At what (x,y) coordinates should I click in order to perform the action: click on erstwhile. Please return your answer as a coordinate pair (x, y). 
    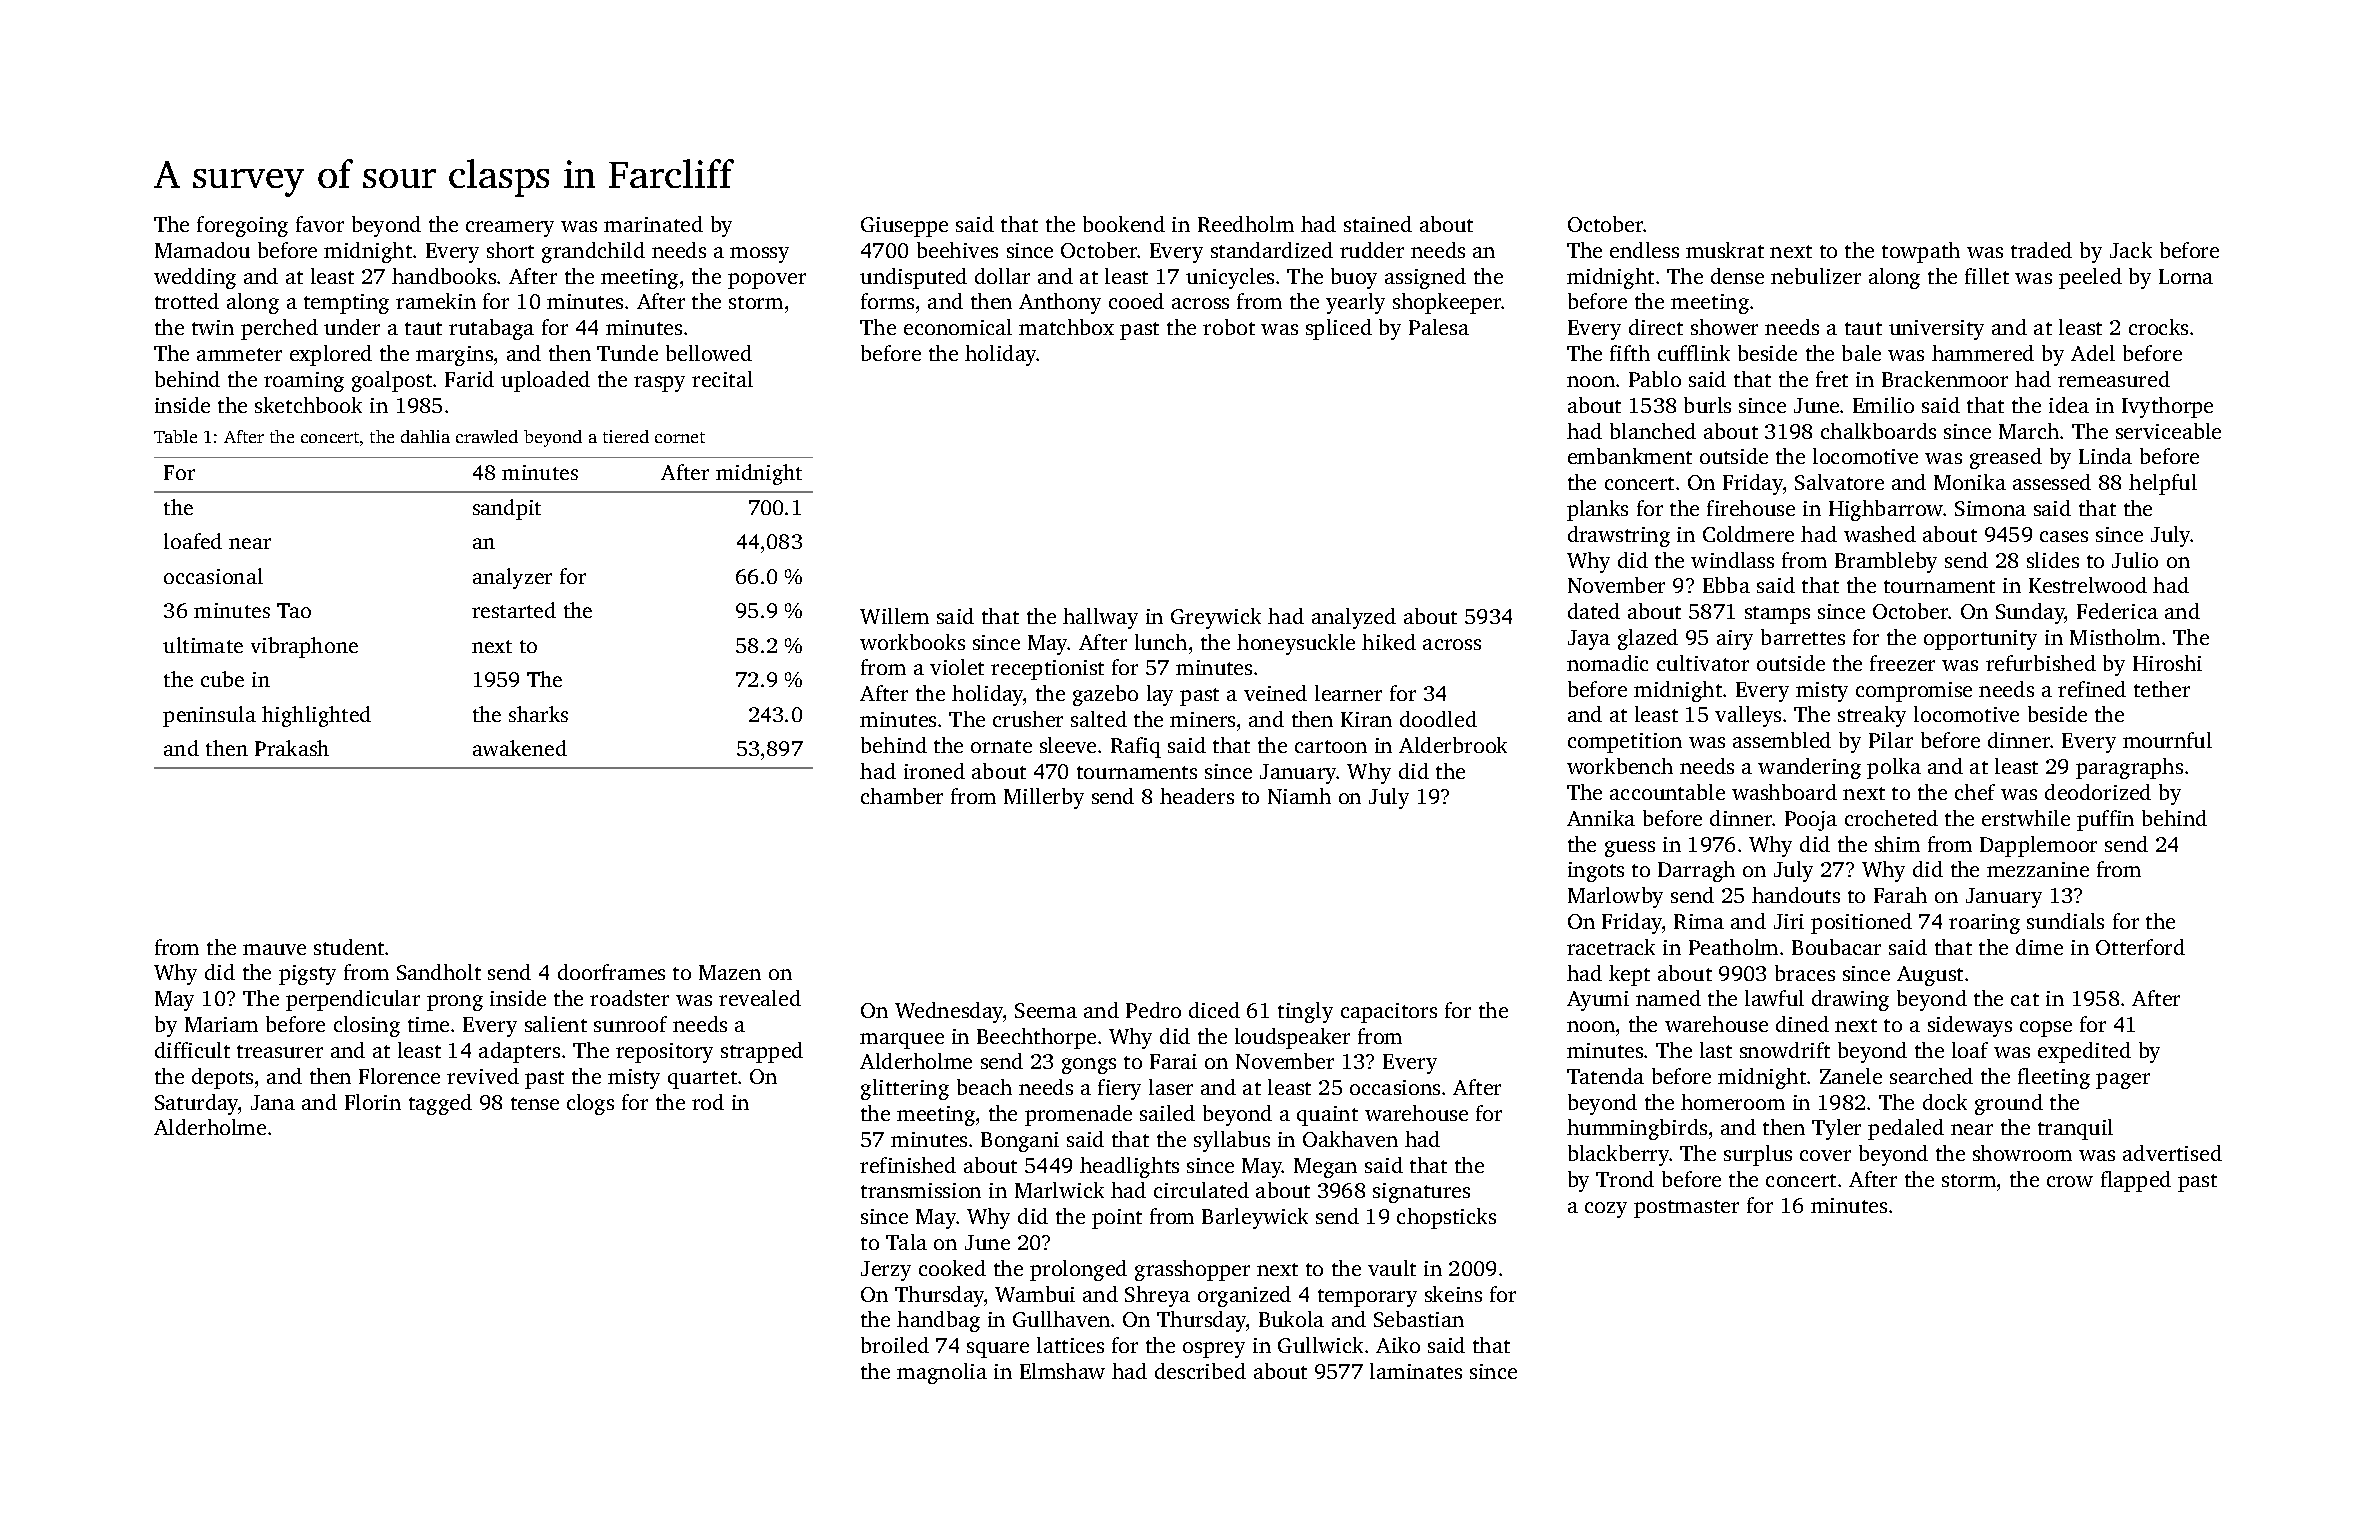
    Looking at the image, I should click on (2026, 818).
